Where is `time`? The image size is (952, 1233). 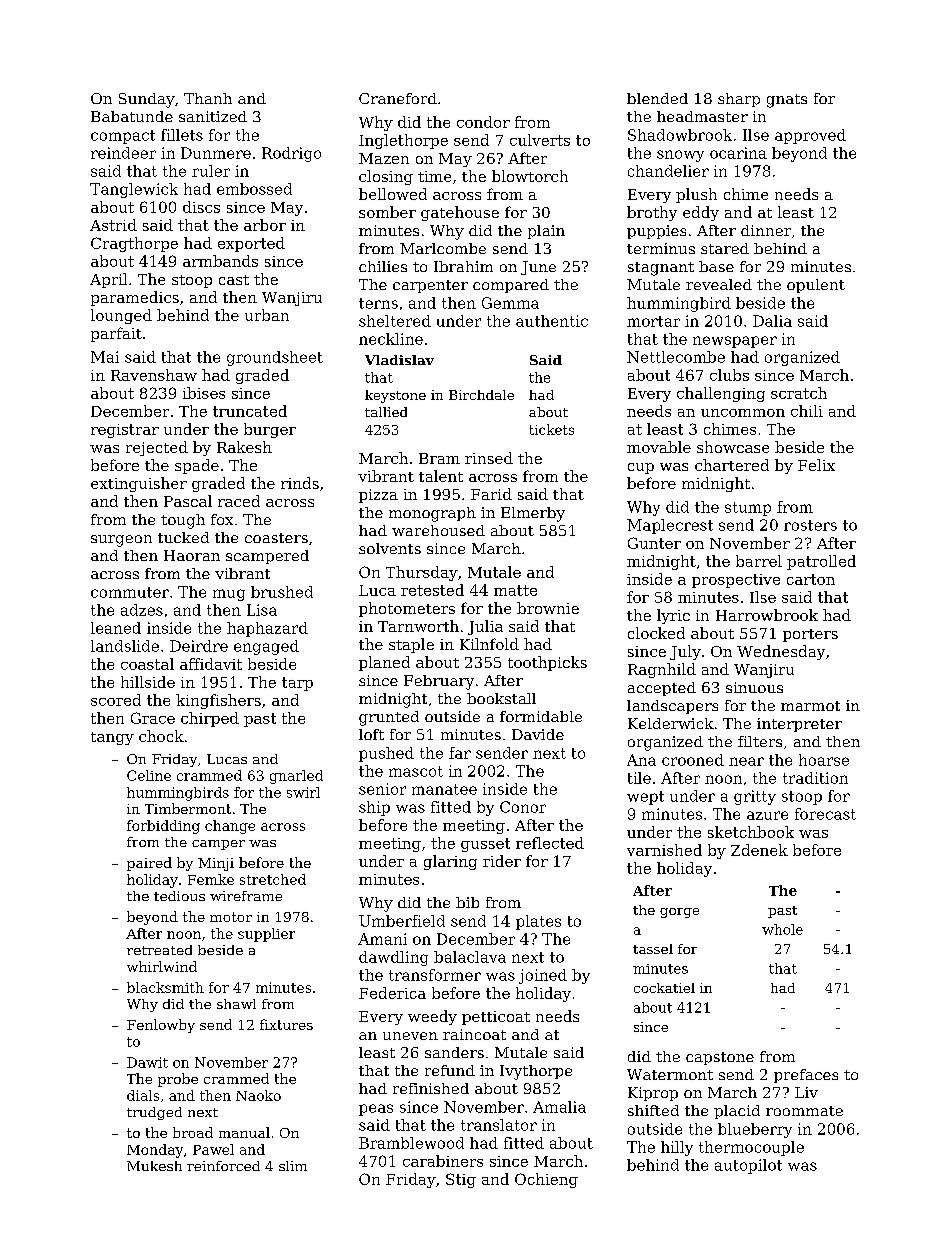 time is located at coordinates (434, 176).
